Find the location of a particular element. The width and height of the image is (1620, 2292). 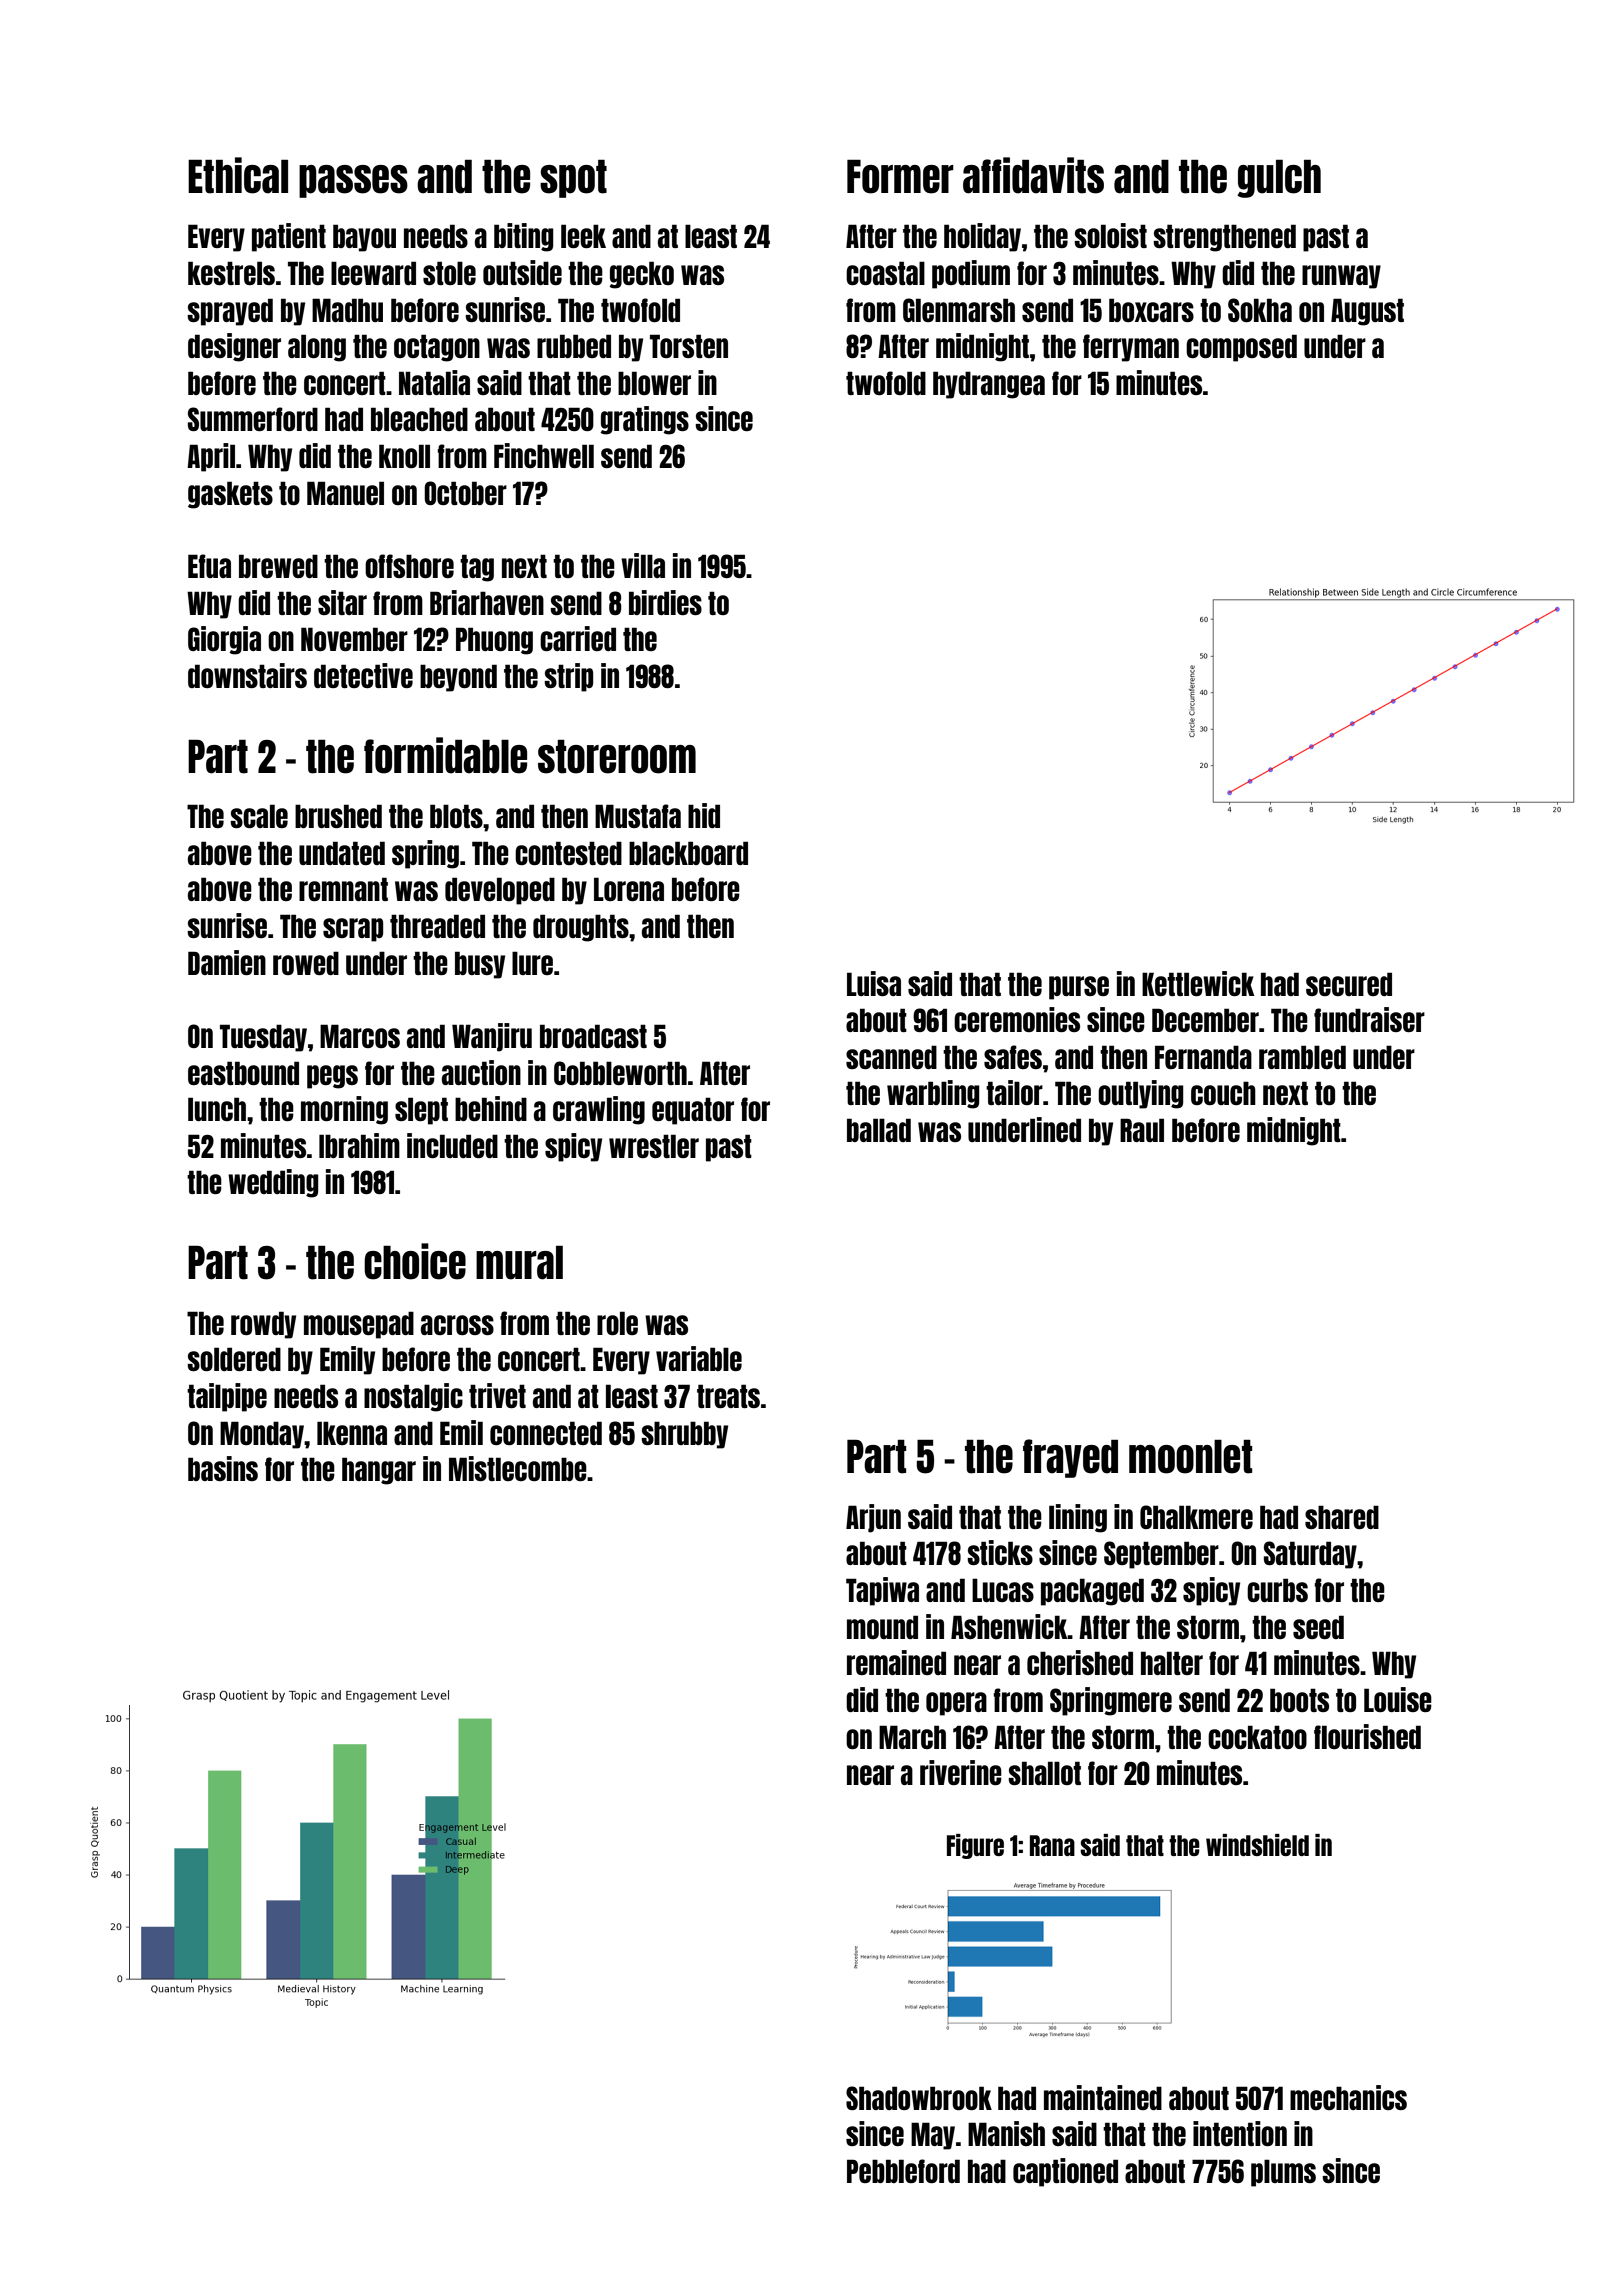

Shadowbrook is located at coordinates (919, 2098).
